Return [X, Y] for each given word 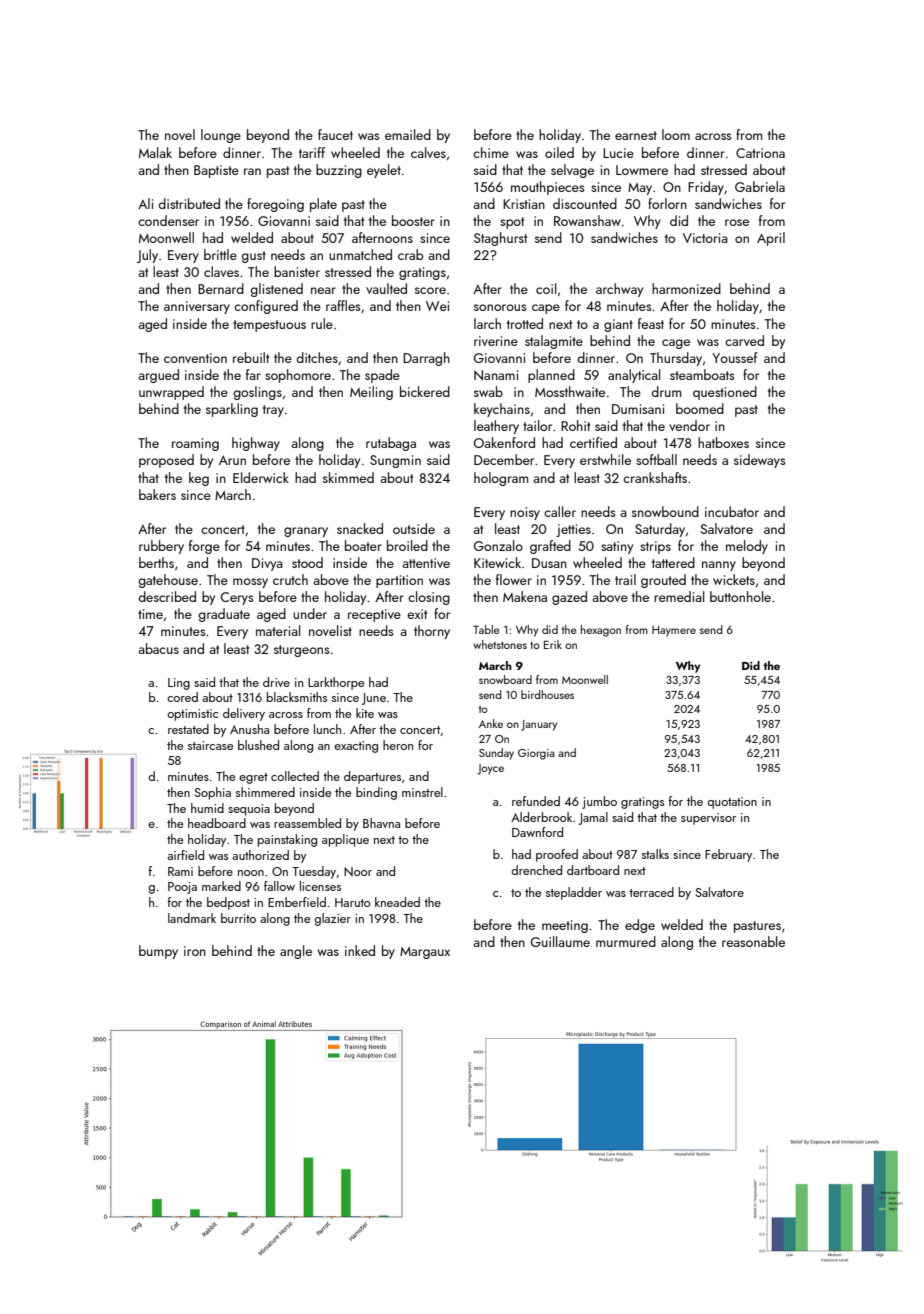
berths [156, 562]
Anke [491, 723]
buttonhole [740, 596]
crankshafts [655, 477]
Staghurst [500, 239]
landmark [192, 918]
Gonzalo [498, 545]
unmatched [360, 254]
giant [618, 325]
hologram [501, 479]
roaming [195, 444]
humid [207, 808]
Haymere [674, 631]
